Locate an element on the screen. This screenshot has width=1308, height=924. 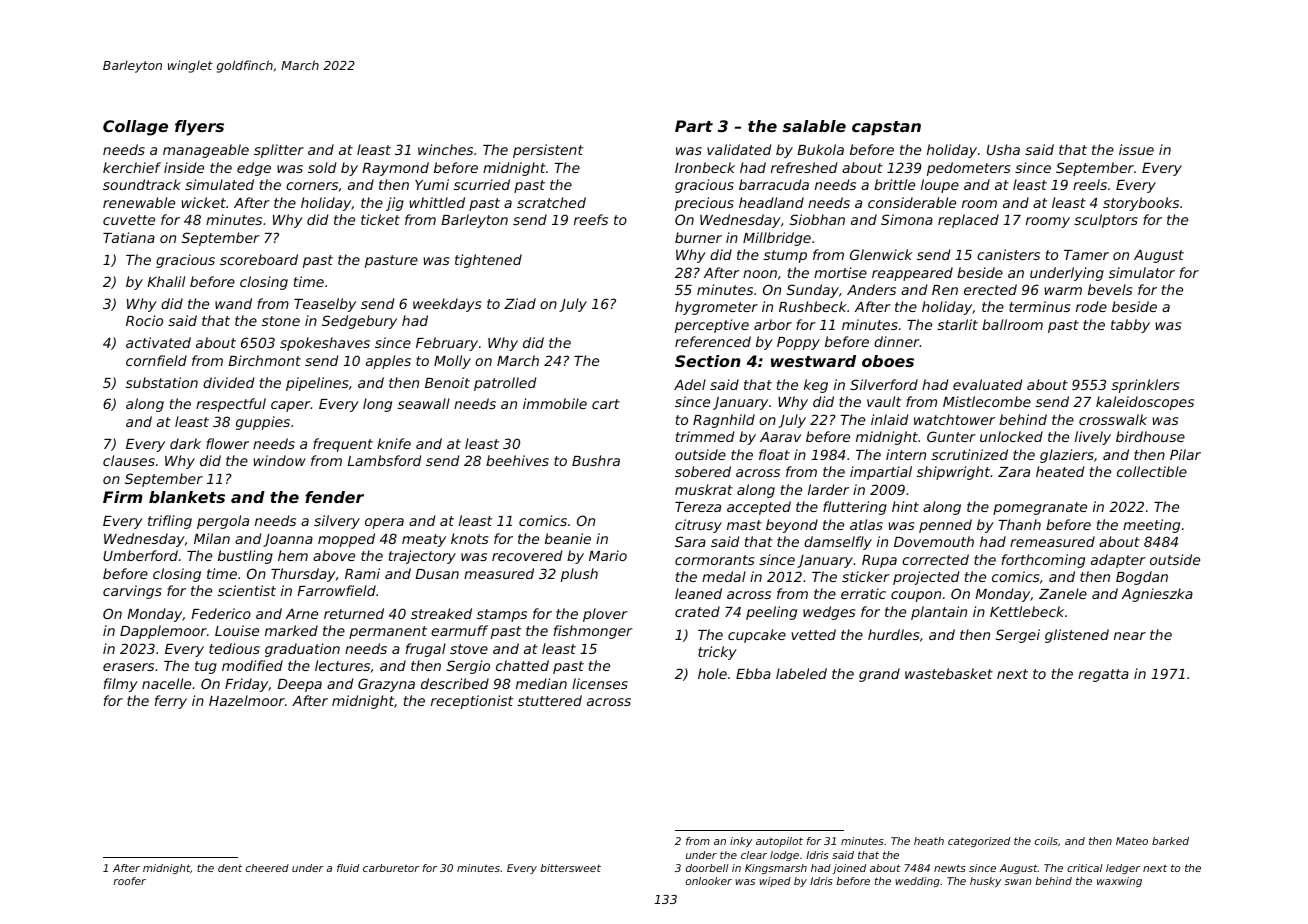
Ziad is located at coordinates (520, 303).
